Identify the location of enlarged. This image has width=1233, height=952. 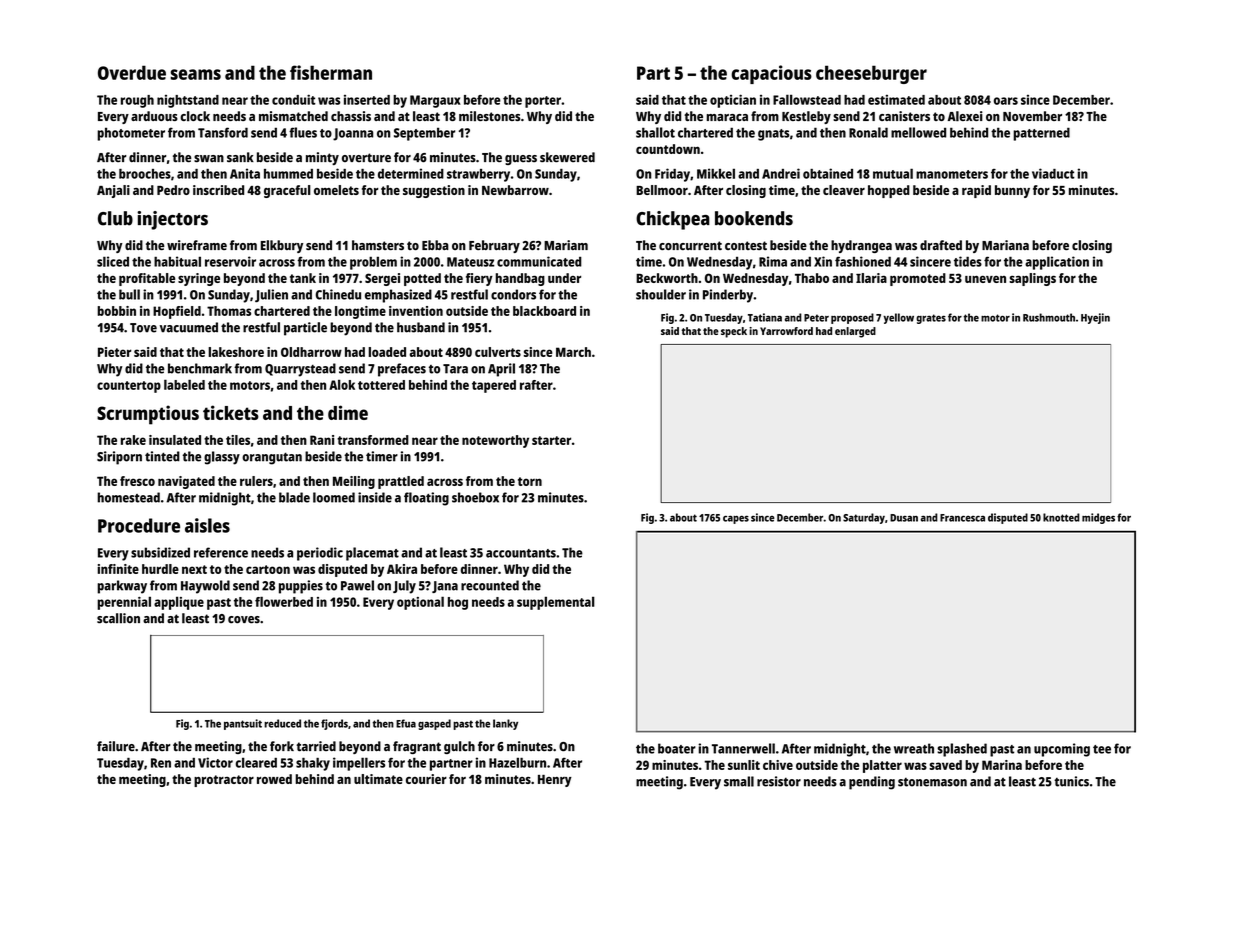
(855, 332).
